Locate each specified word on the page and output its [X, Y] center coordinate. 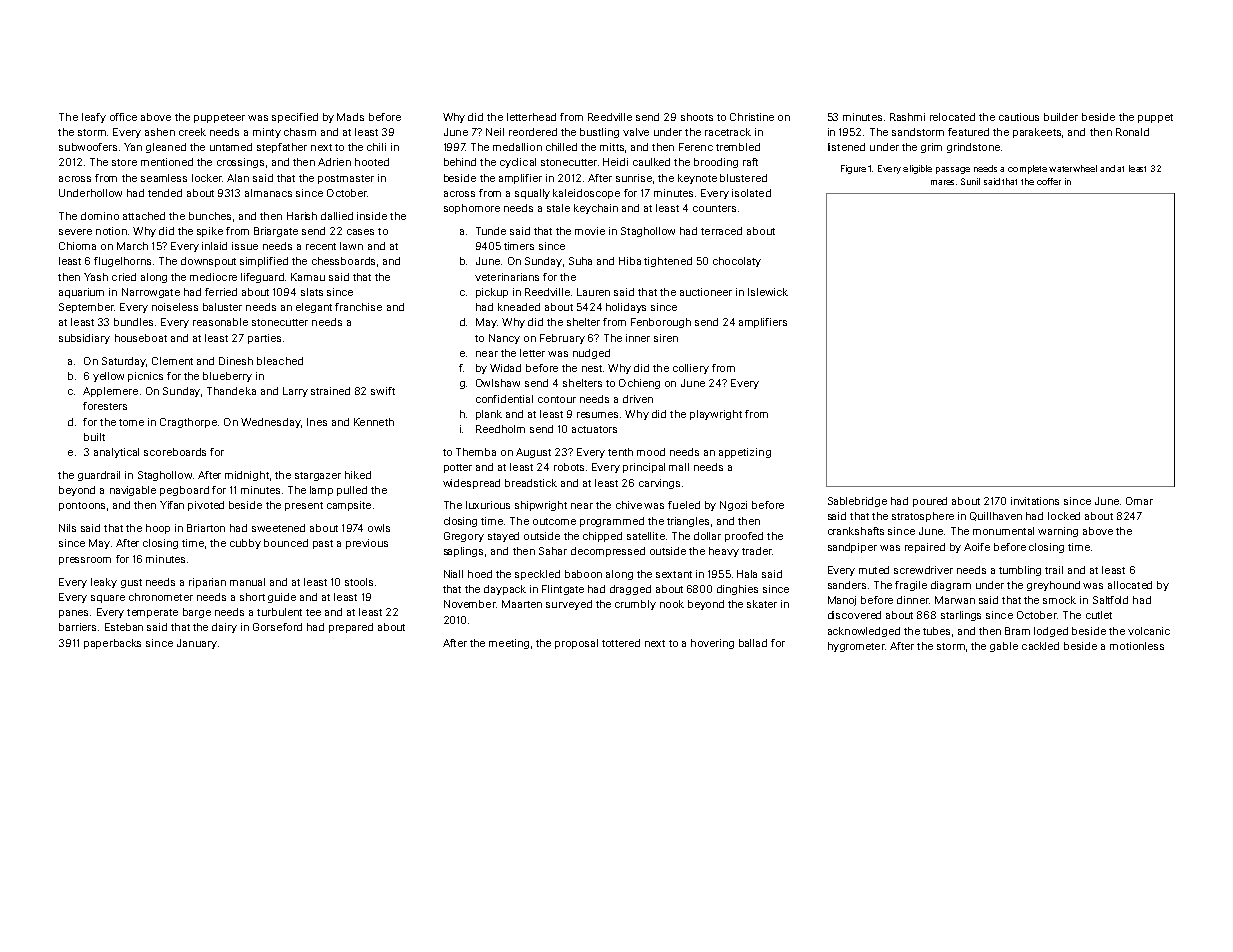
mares [942, 182]
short [252, 597]
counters [714, 208]
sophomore [472, 209]
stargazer [318, 476]
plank [489, 415]
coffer [1049, 181]
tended [165, 193]
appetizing [745, 453]
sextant [674, 574]
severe [75, 232]
